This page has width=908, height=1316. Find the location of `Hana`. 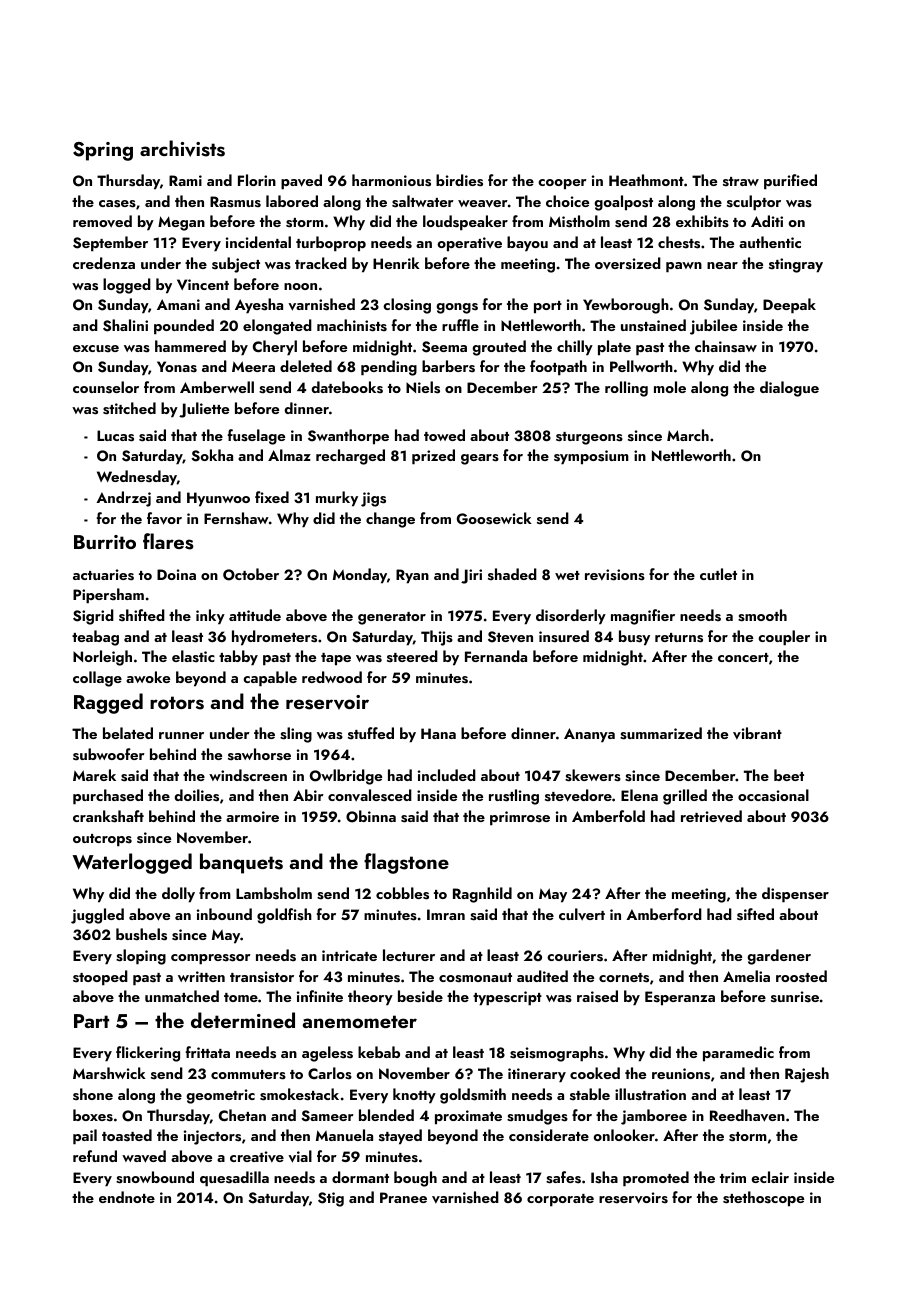

Hana is located at coordinates (438, 733).
